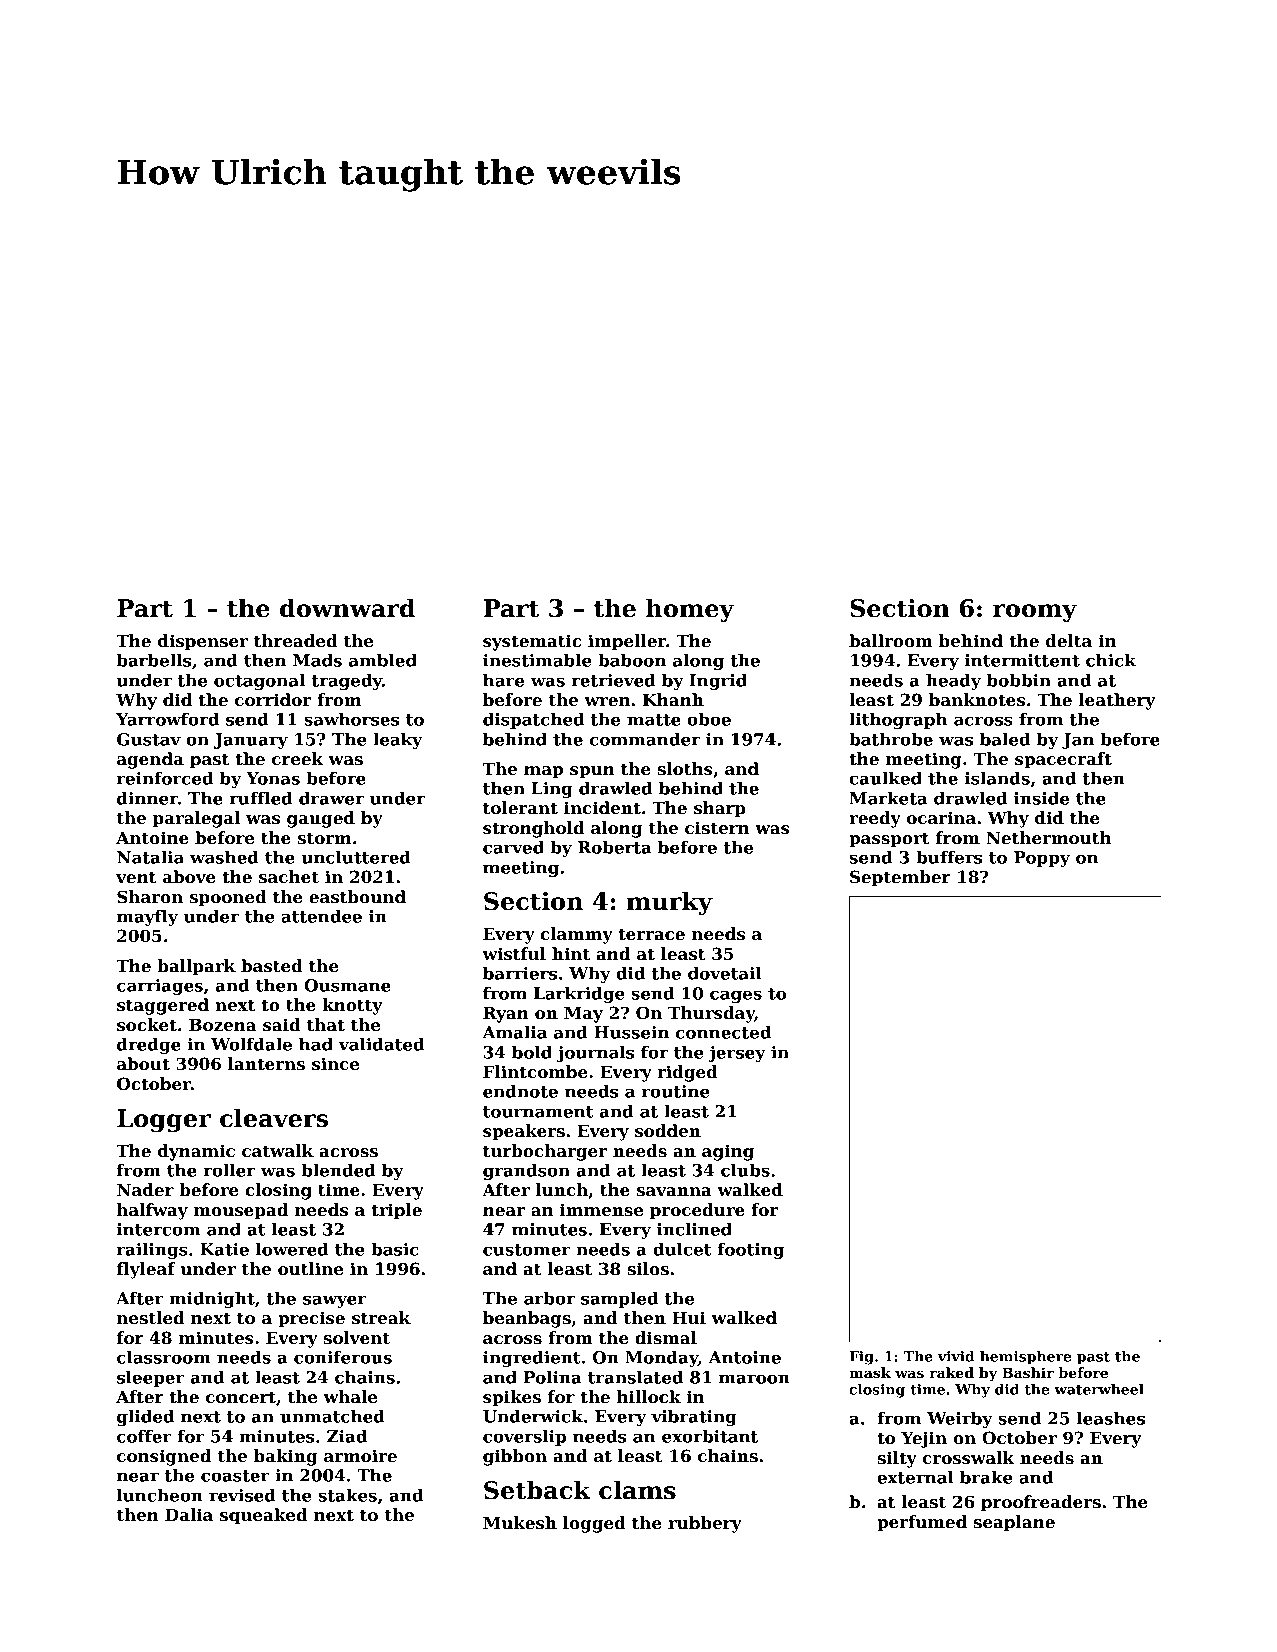  What do you see at coordinates (1041, 1503) in the screenshot?
I see `proofreaders` at bounding box center [1041, 1503].
